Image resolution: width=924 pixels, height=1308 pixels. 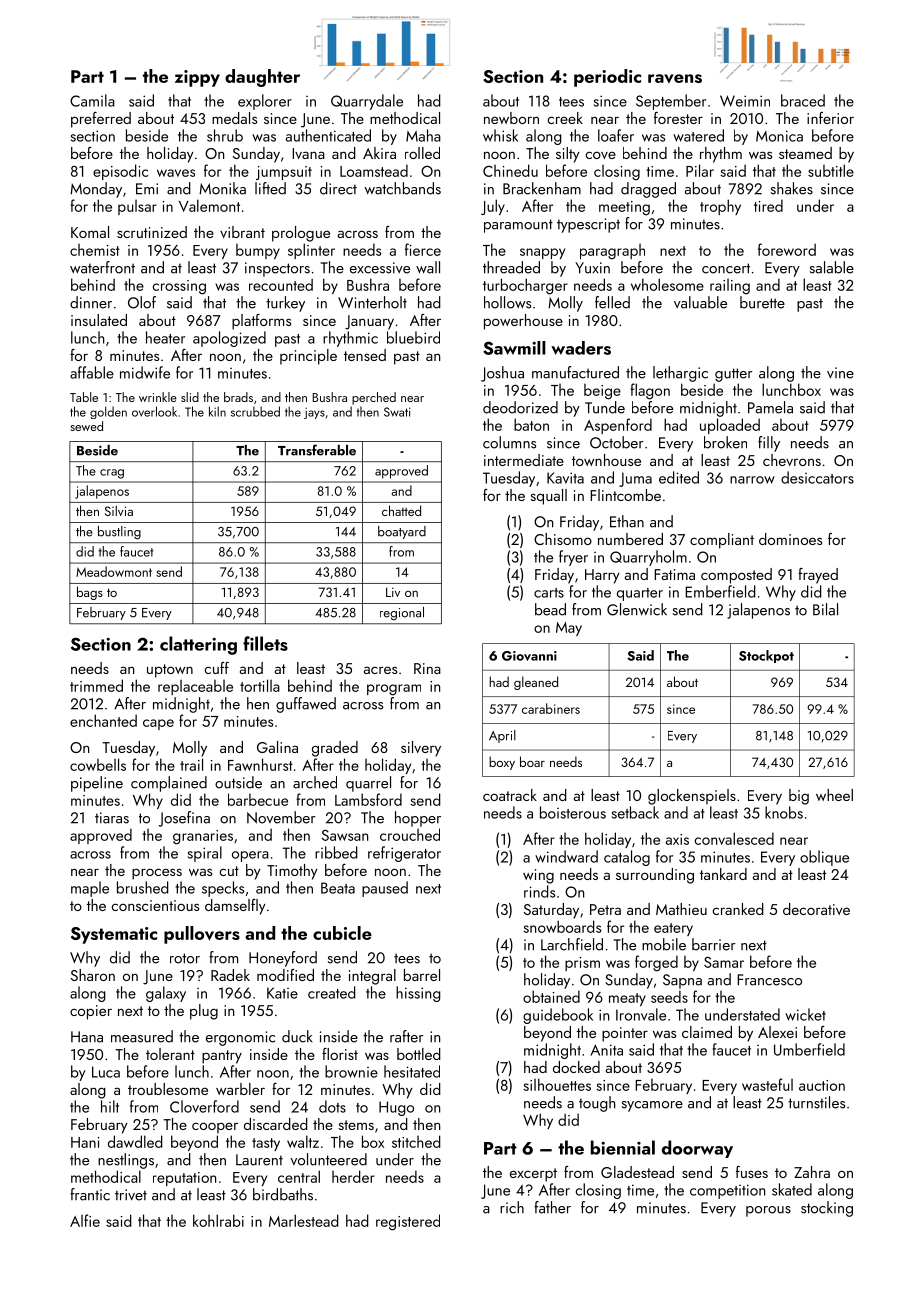 What do you see at coordinates (542, 188) in the image?
I see `Brackenham` at bounding box center [542, 188].
